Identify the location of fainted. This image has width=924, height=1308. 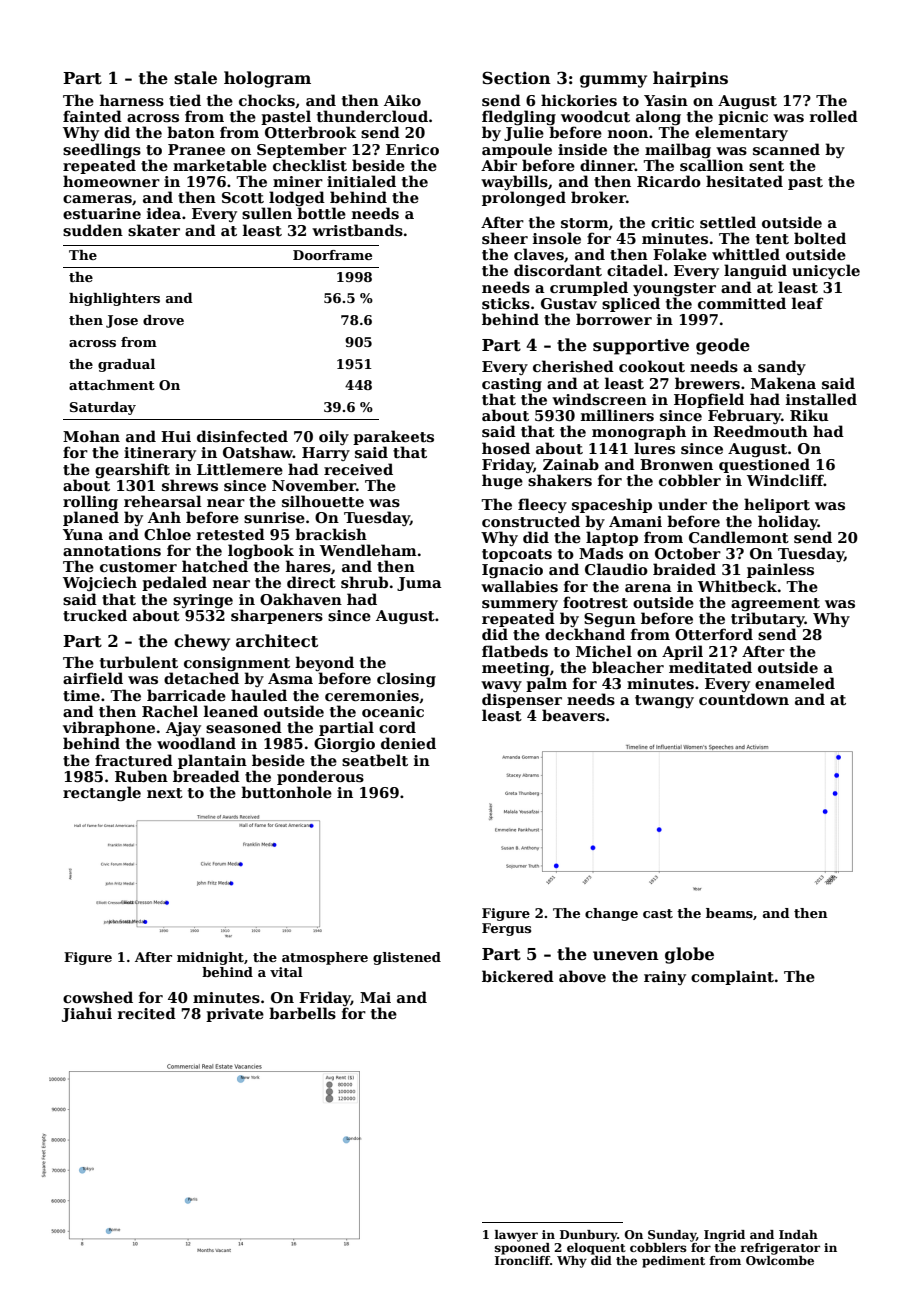
(92, 116).
